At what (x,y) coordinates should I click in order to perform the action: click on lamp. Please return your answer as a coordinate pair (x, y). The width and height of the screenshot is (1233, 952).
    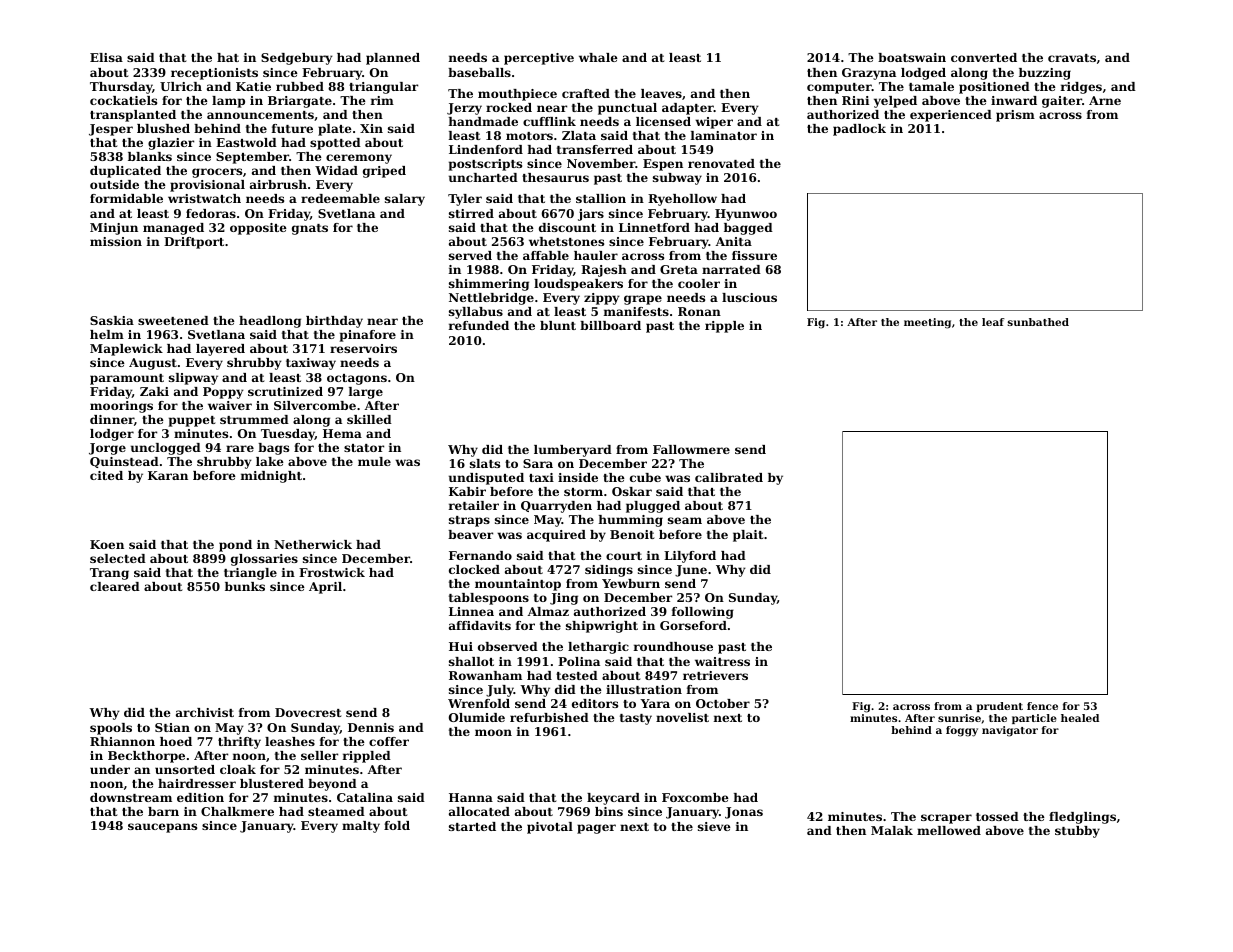
    Looking at the image, I should click on (228, 102).
